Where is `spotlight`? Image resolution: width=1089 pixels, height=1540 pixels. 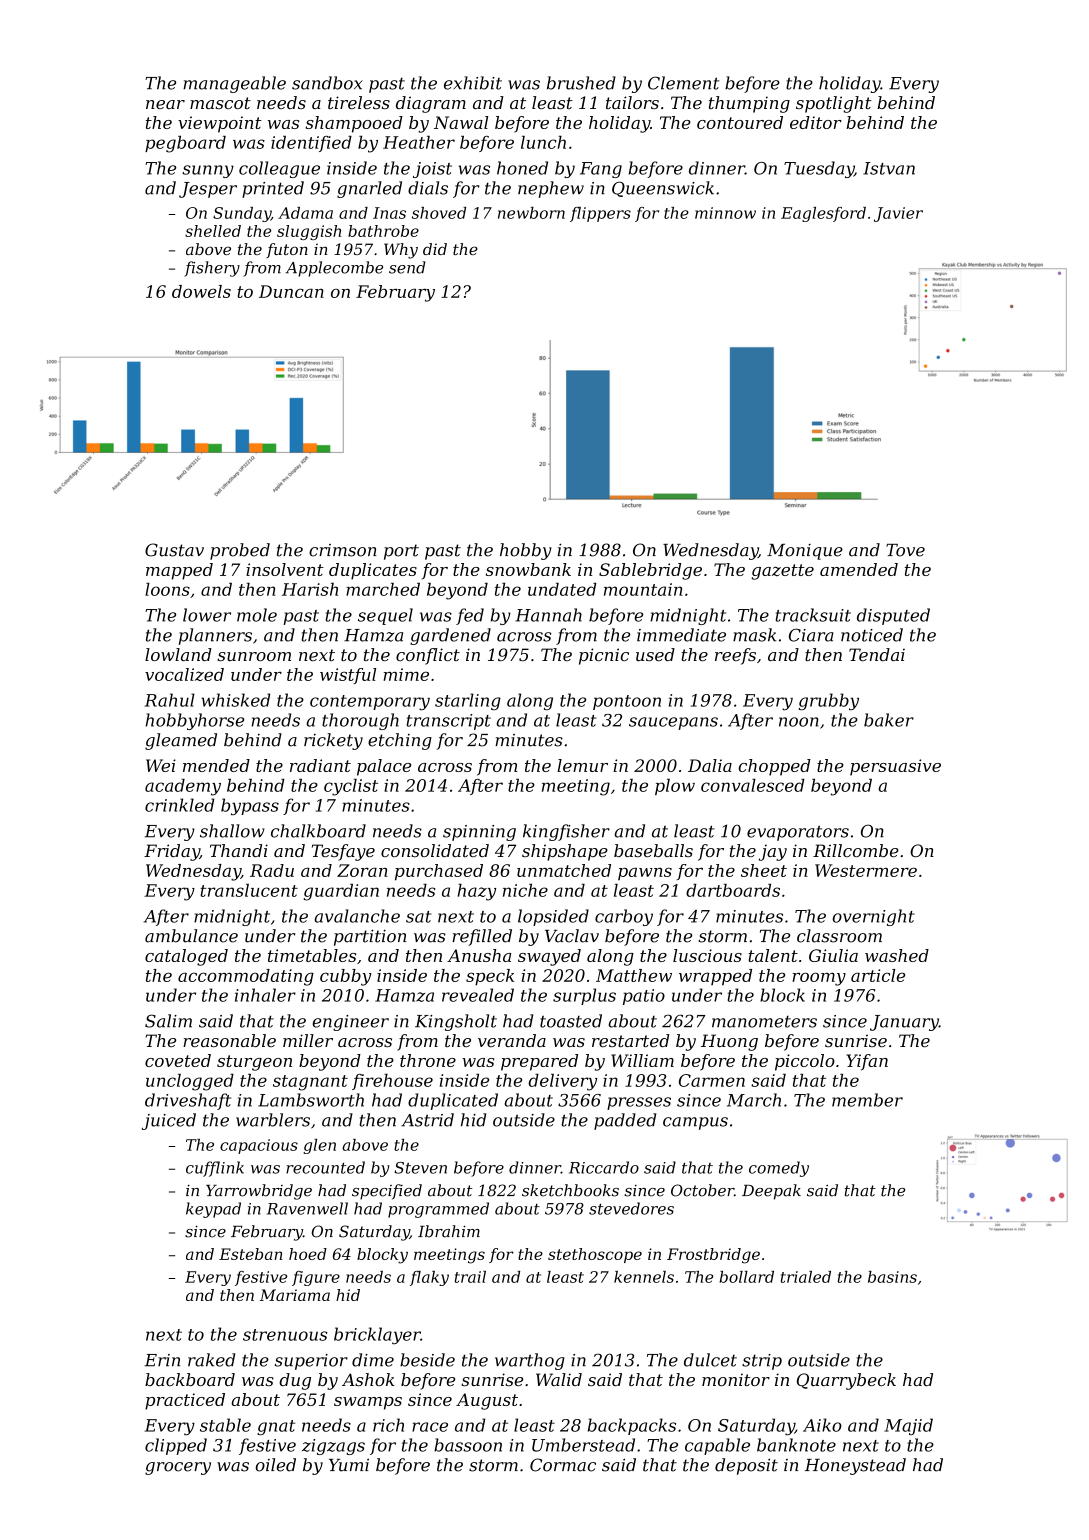
spotlight is located at coordinates (834, 104).
